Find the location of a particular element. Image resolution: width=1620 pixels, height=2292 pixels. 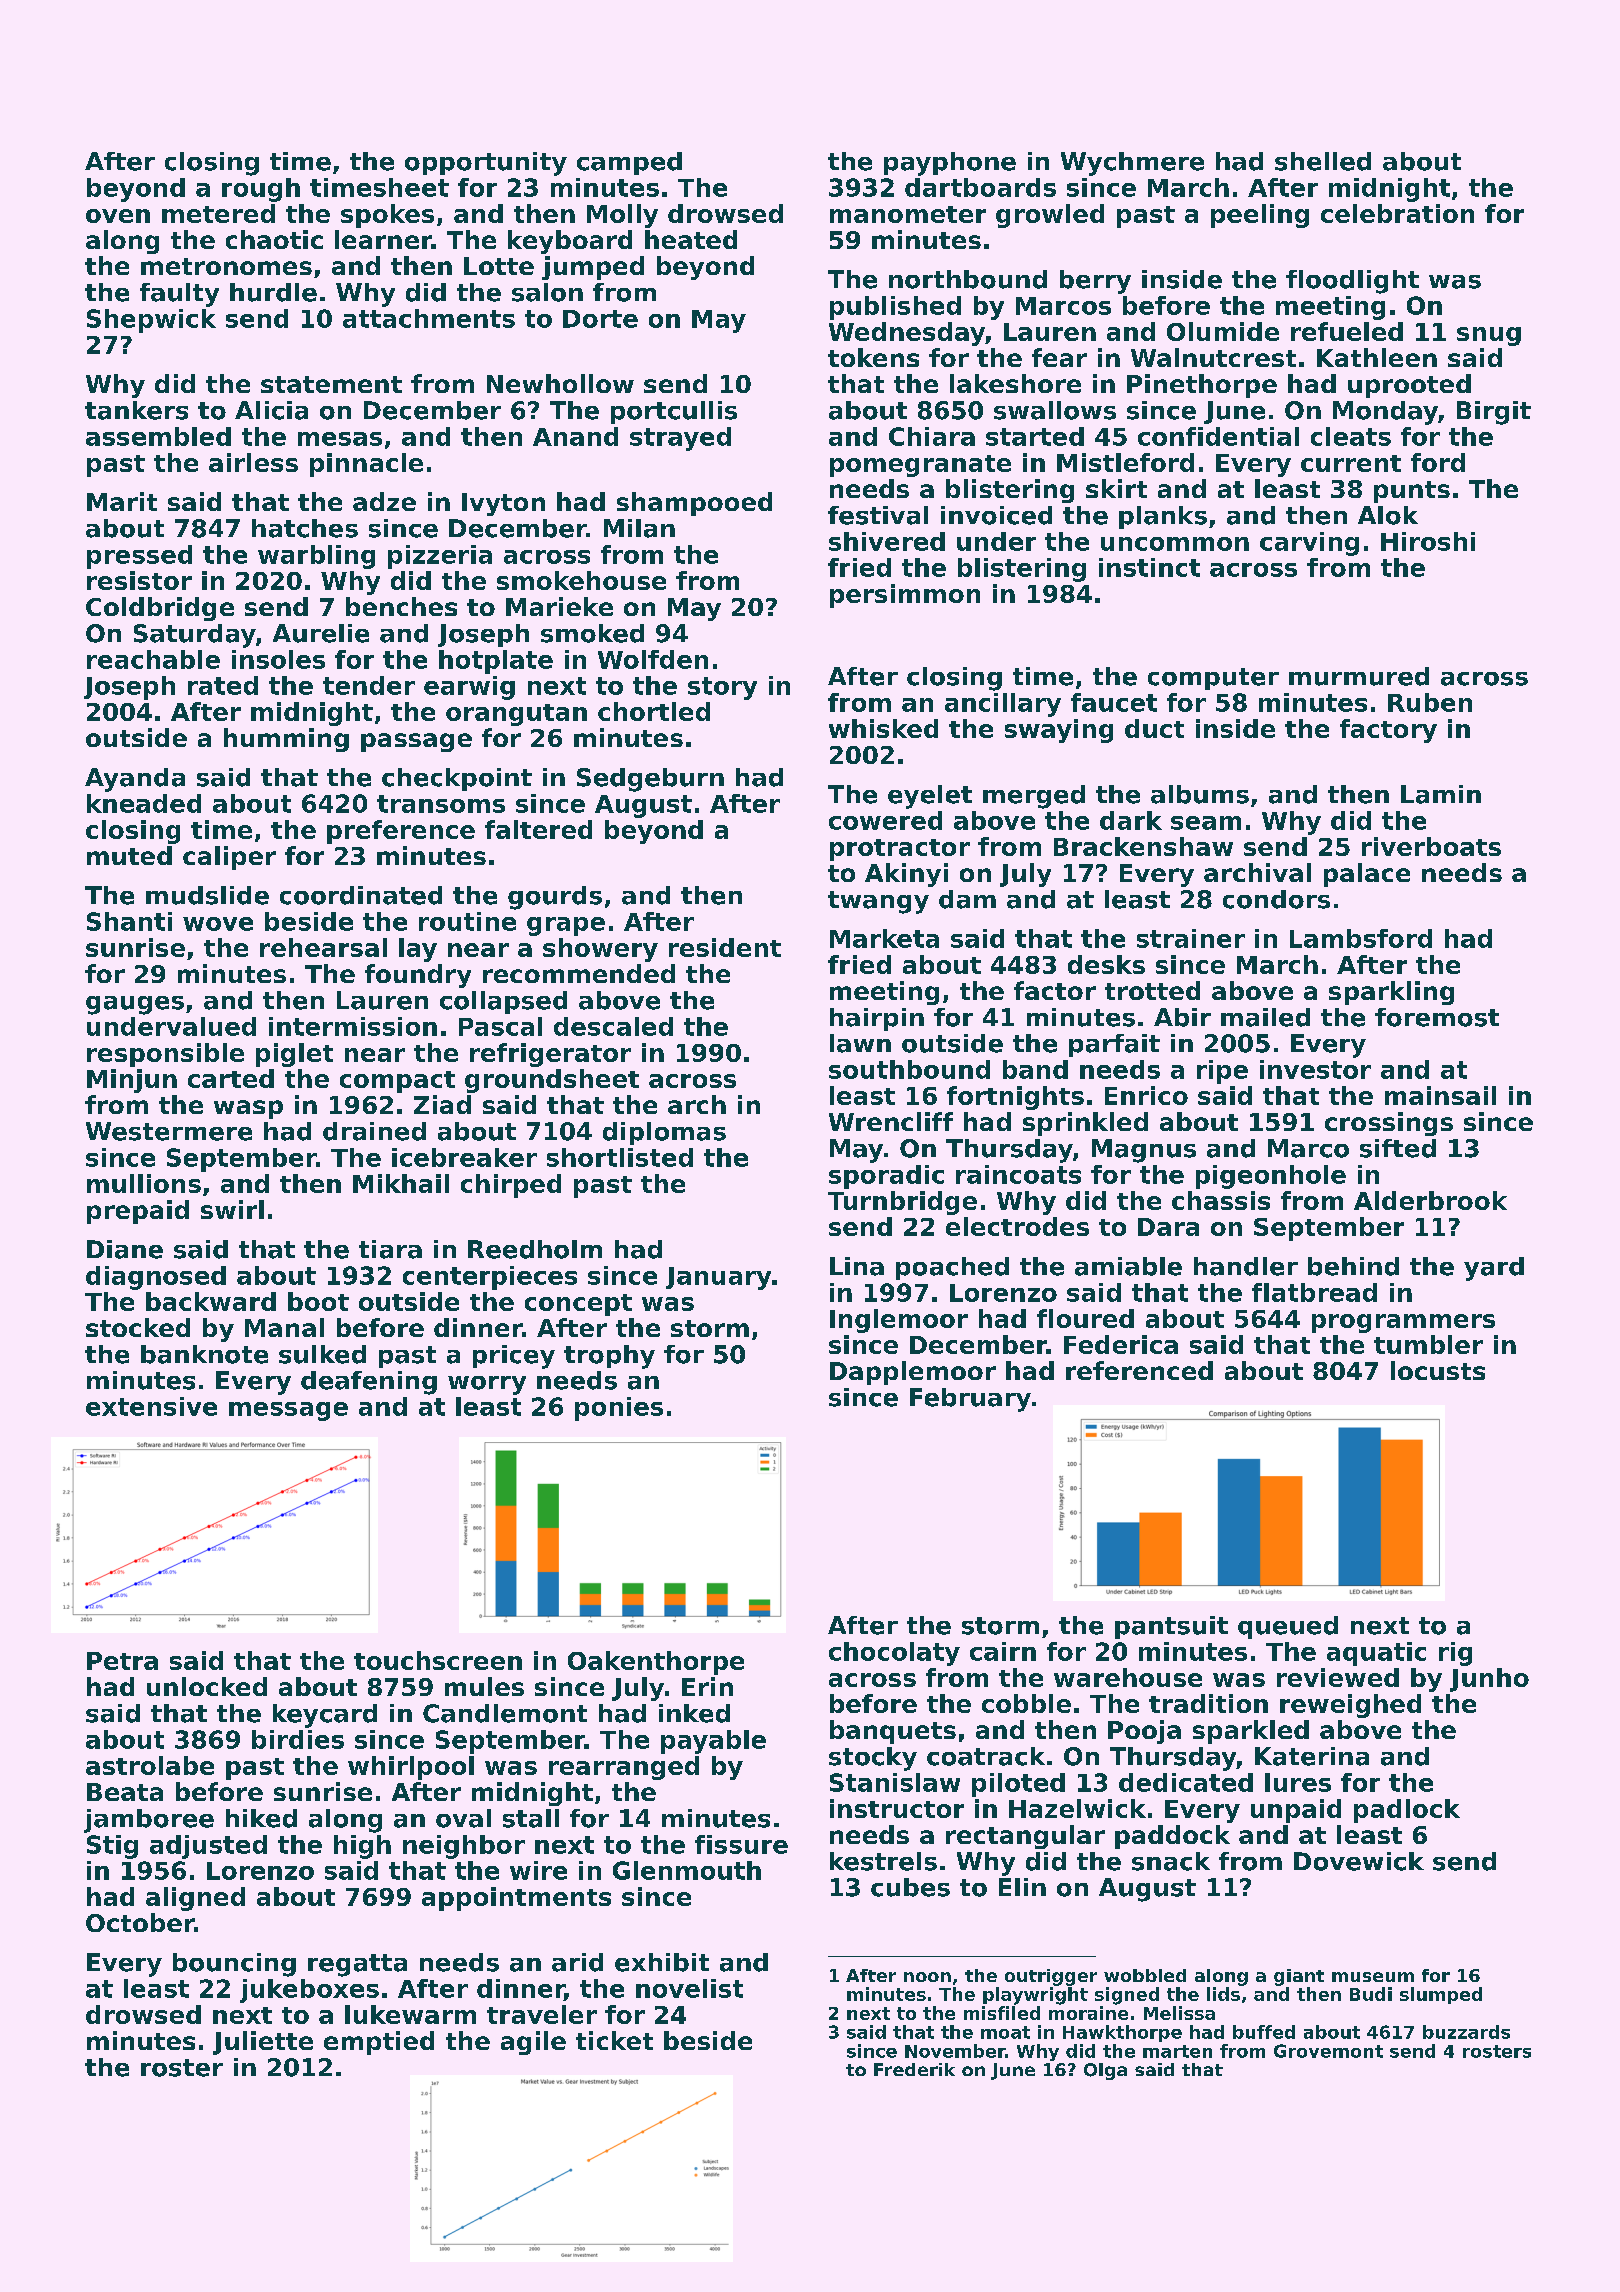

rehearsal is located at coordinates (323, 947).
